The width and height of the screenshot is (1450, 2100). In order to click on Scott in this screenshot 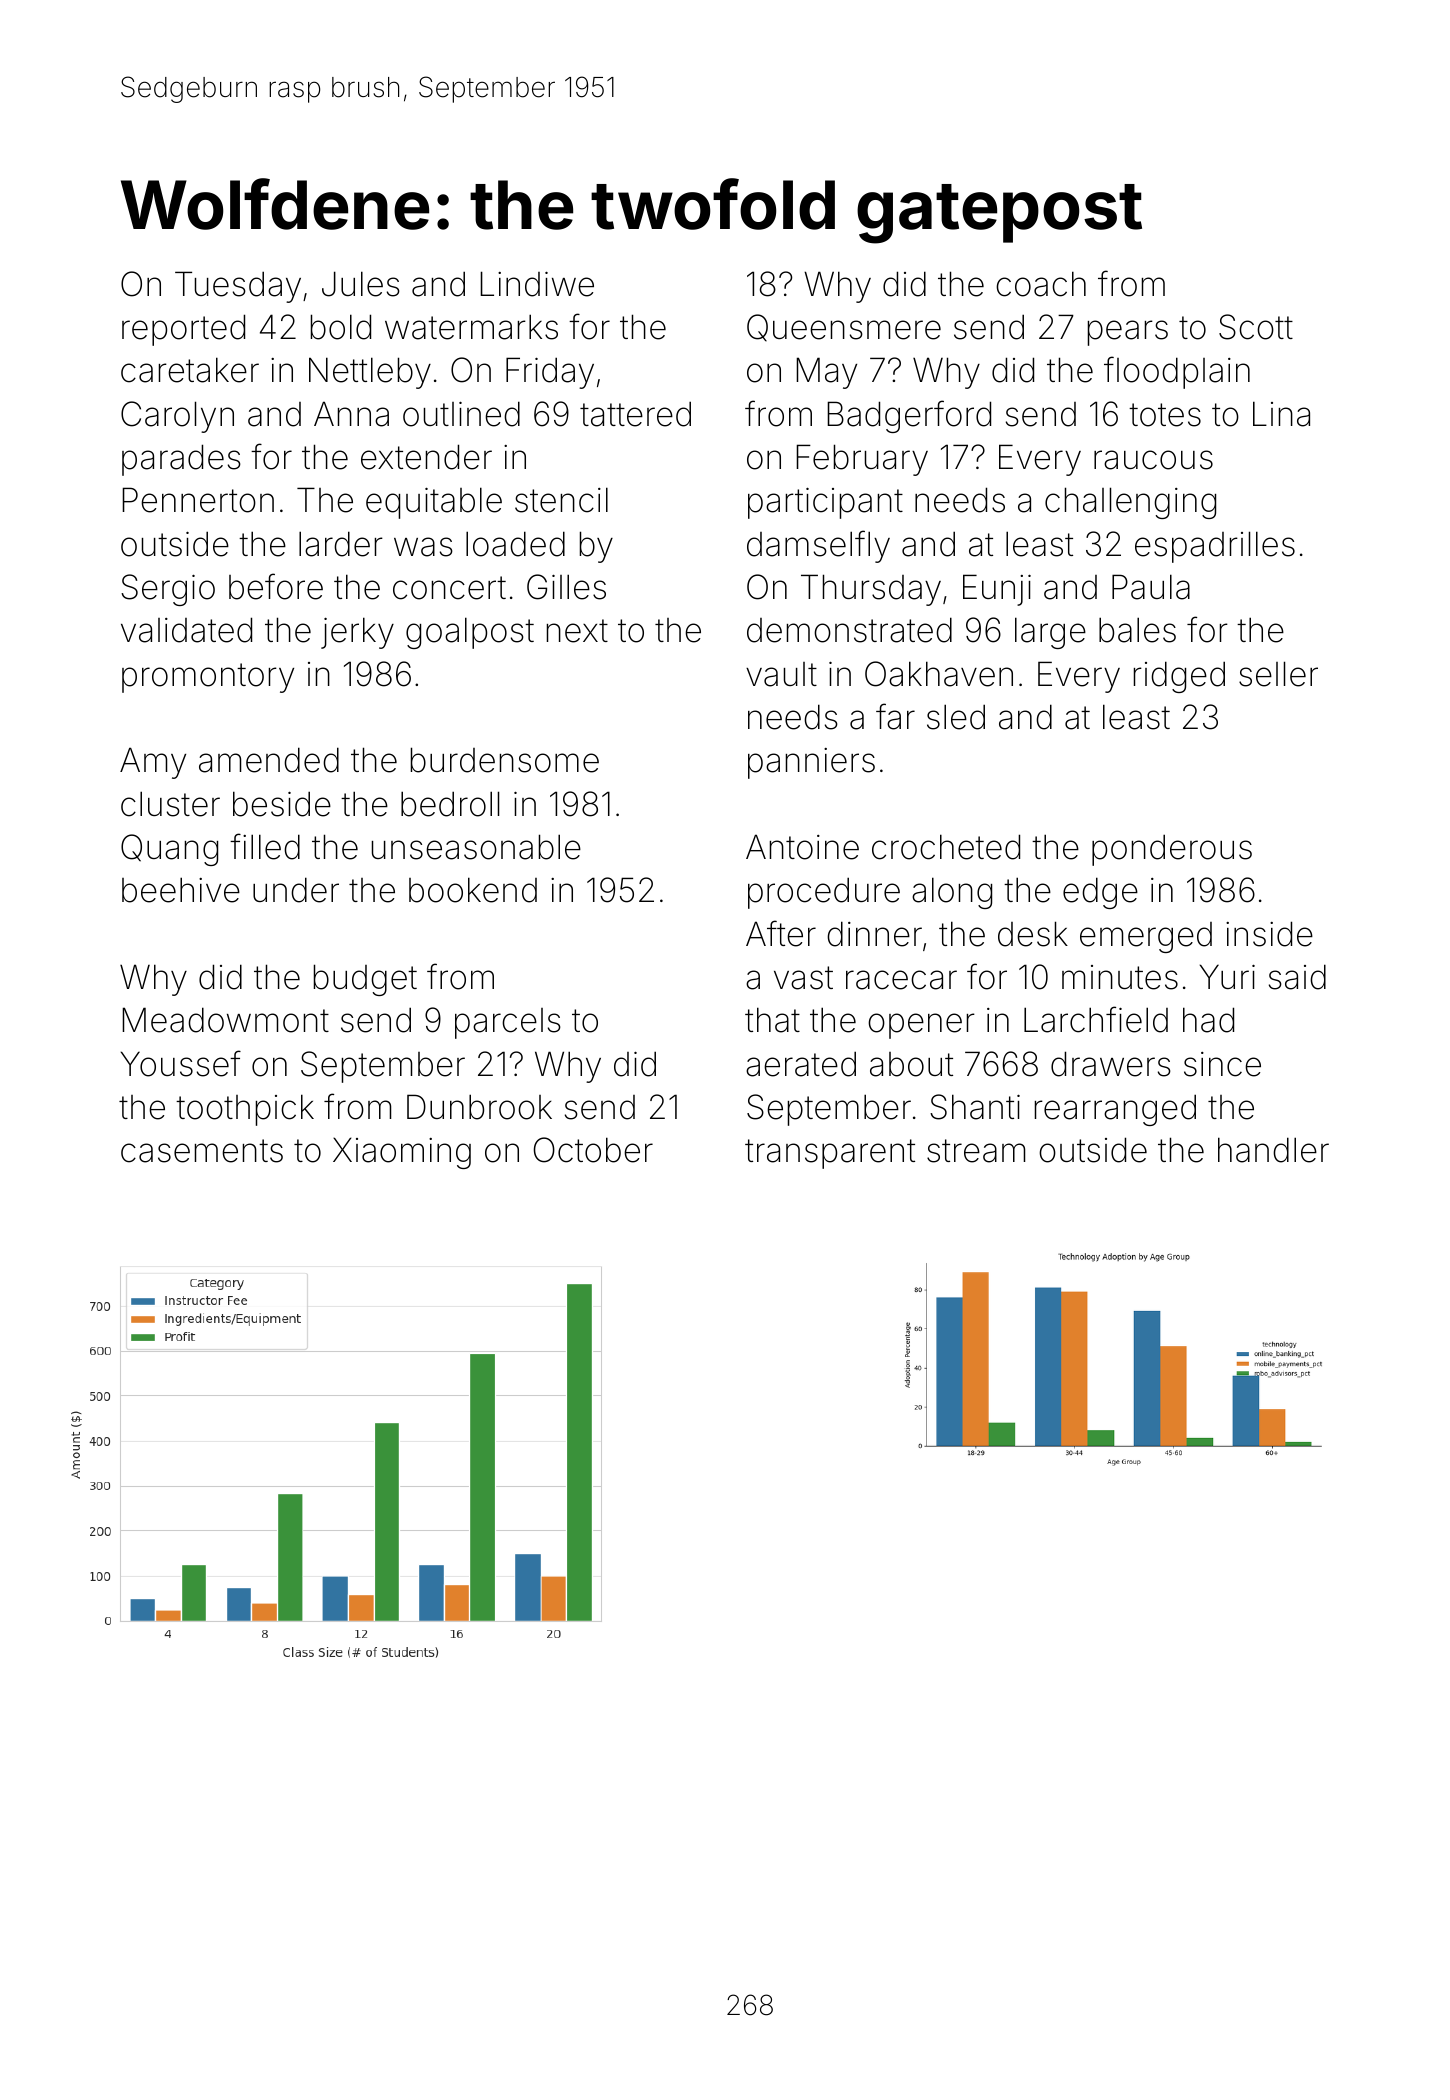, I will do `click(1256, 327)`.
